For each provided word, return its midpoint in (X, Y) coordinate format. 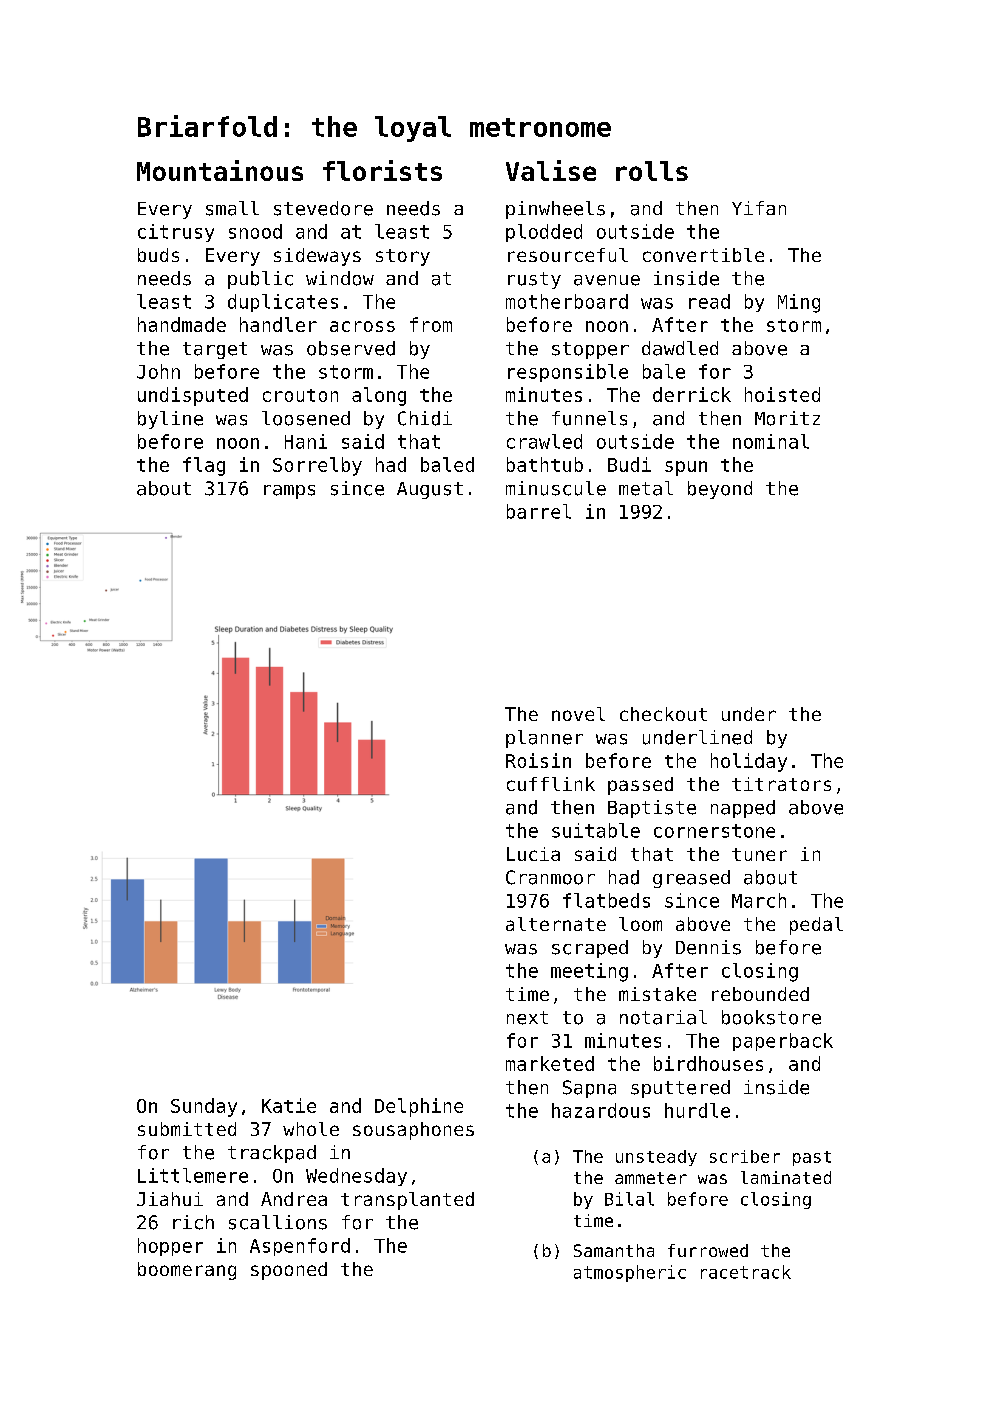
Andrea (294, 1199)
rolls (652, 171)
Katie (289, 1105)
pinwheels (555, 210)
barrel (539, 511)
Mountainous (220, 170)
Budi (629, 464)
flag (204, 466)
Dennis (708, 947)
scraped (590, 949)
